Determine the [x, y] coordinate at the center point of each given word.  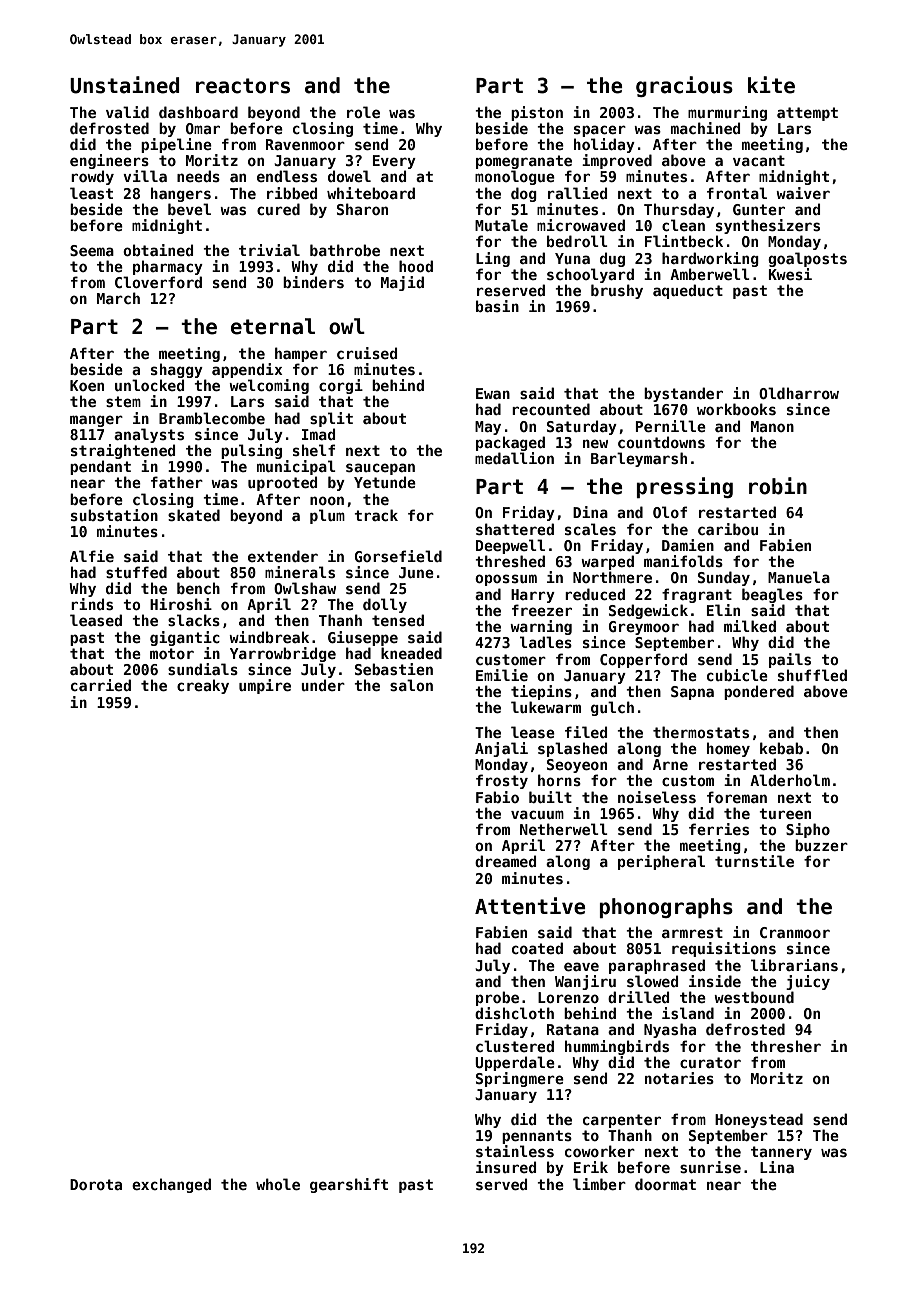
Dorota [96, 1184]
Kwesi [790, 274]
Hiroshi [181, 604]
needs [198, 176]
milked [750, 626]
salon [411, 685]
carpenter [622, 1121]
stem [123, 401]
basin [497, 306]
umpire [265, 686]
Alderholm [790, 780]
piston [537, 113]
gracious [684, 86]
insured [506, 1167]
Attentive [530, 906]
